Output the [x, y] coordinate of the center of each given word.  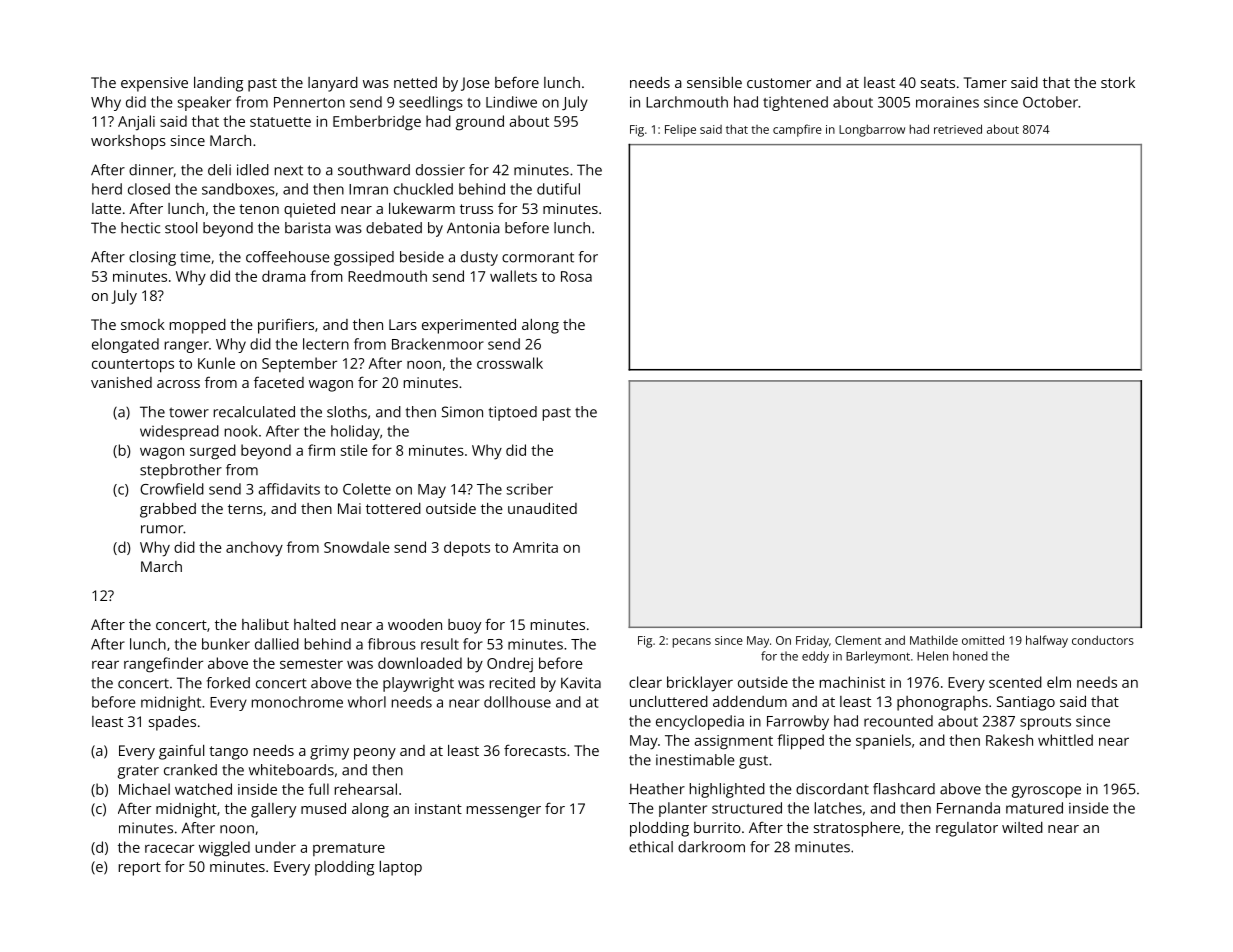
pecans [692, 643]
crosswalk [510, 363]
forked [228, 683]
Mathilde [934, 640]
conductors [1103, 640]
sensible [714, 82]
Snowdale [357, 547]
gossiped [364, 258]
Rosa [576, 276]
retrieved [958, 129]
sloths [347, 412]
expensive [154, 84]
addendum [750, 701]
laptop [401, 868]
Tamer [985, 82]
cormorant [538, 257]
